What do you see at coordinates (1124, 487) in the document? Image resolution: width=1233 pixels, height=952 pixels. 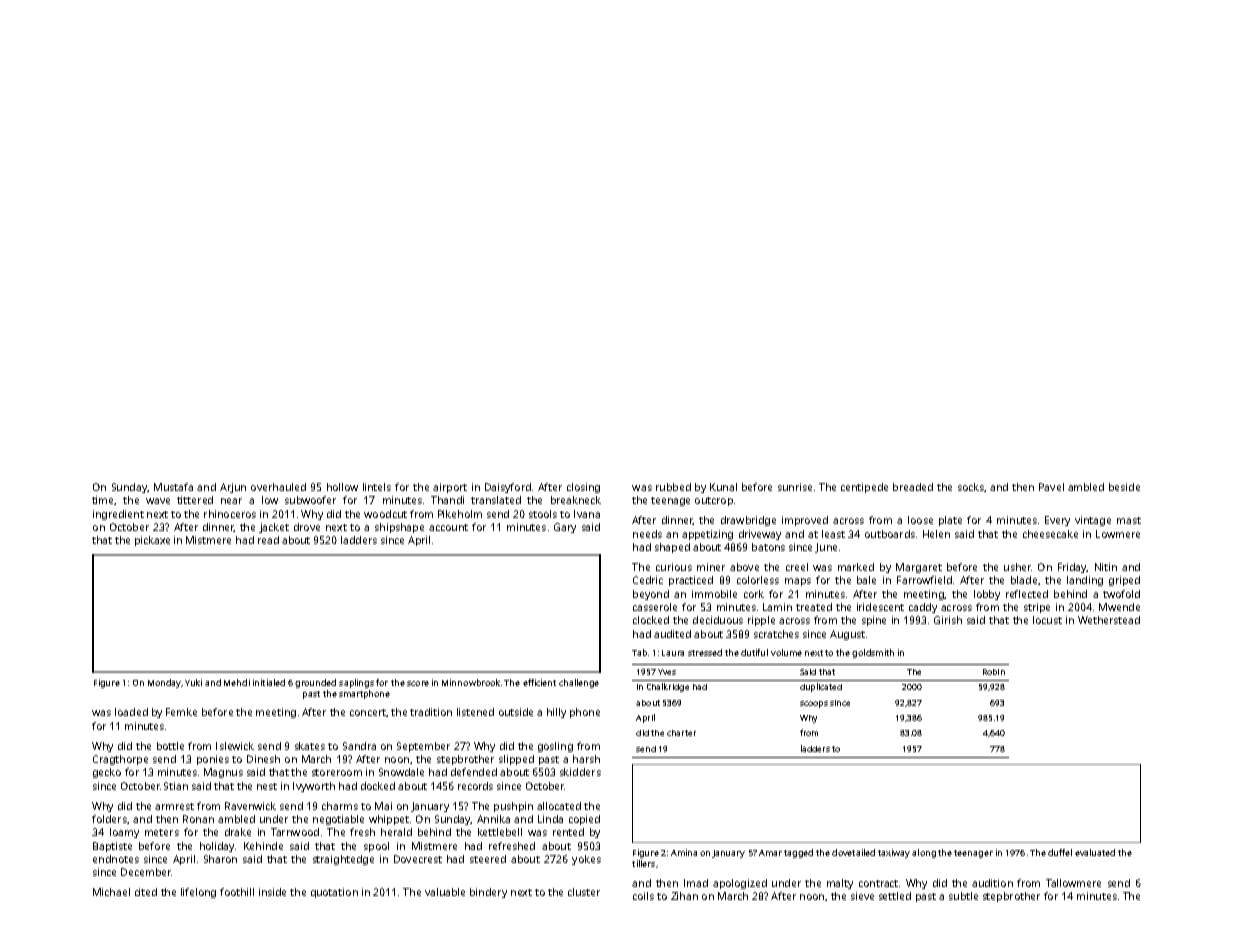 I see `beside` at bounding box center [1124, 487].
